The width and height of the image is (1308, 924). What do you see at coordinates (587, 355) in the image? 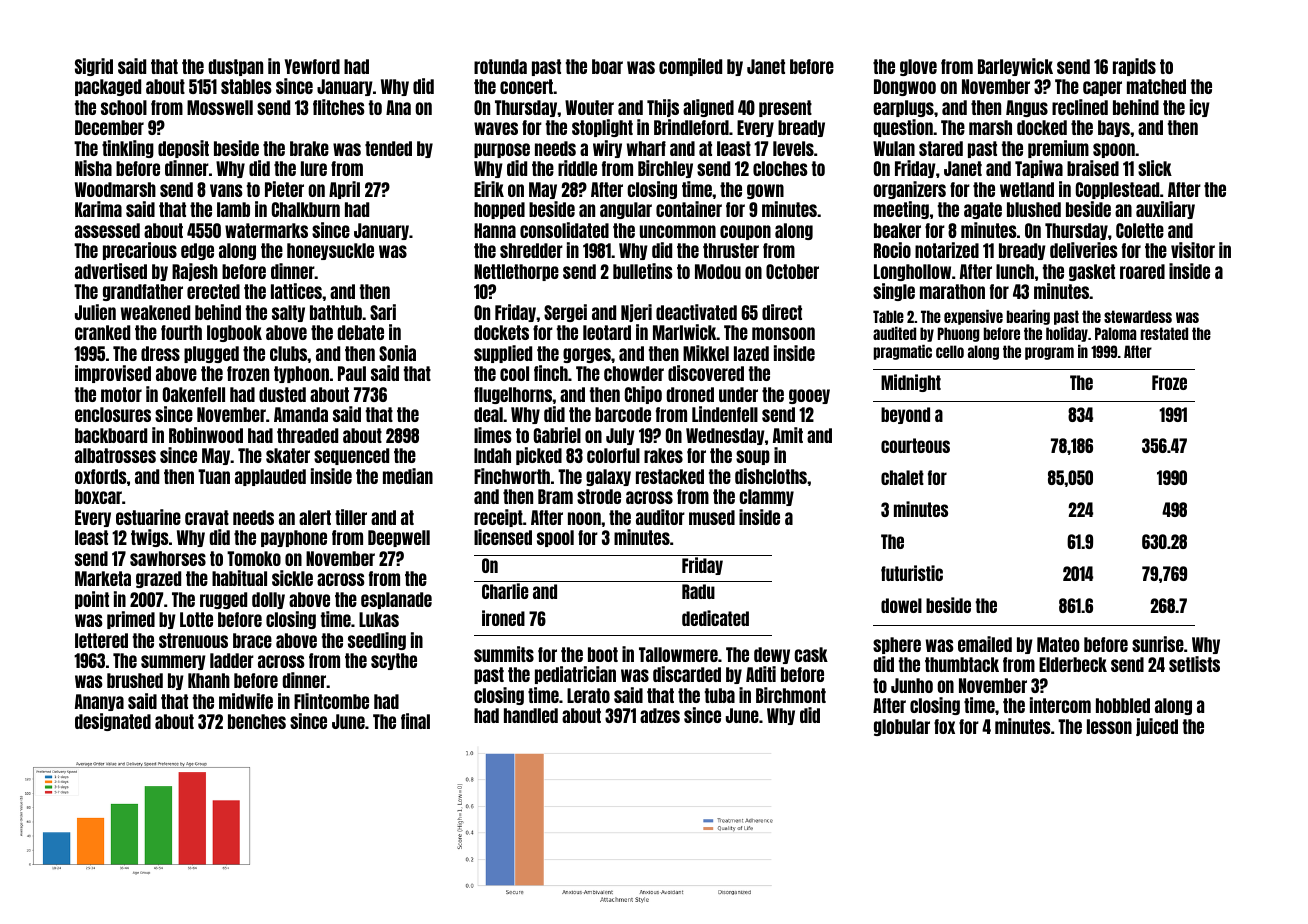
I see `gorges` at bounding box center [587, 355].
